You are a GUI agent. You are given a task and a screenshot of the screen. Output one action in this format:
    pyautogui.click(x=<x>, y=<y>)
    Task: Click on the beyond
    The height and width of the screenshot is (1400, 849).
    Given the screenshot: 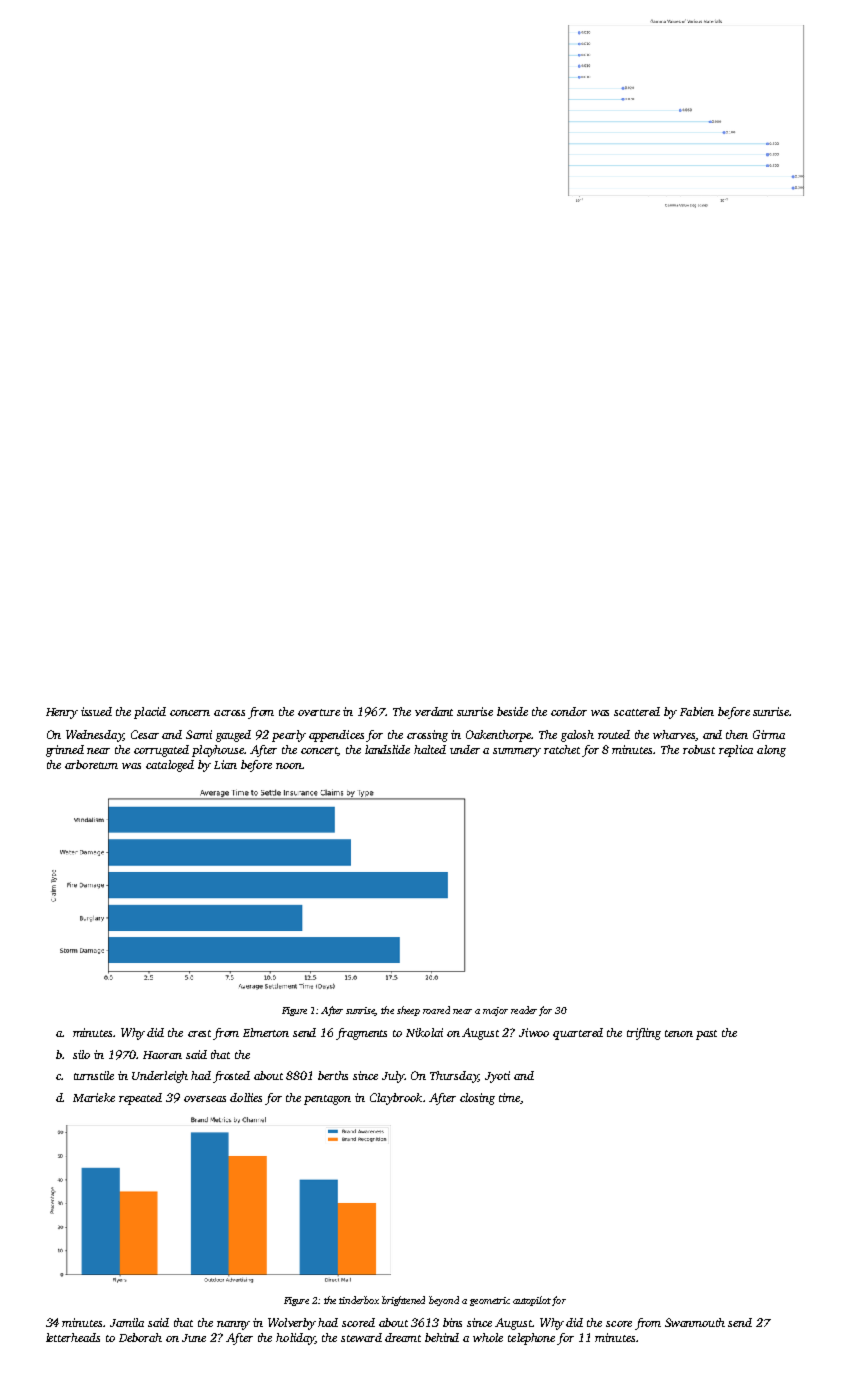 What is the action you would take?
    pyautogui.click(x=444, y=1301)
